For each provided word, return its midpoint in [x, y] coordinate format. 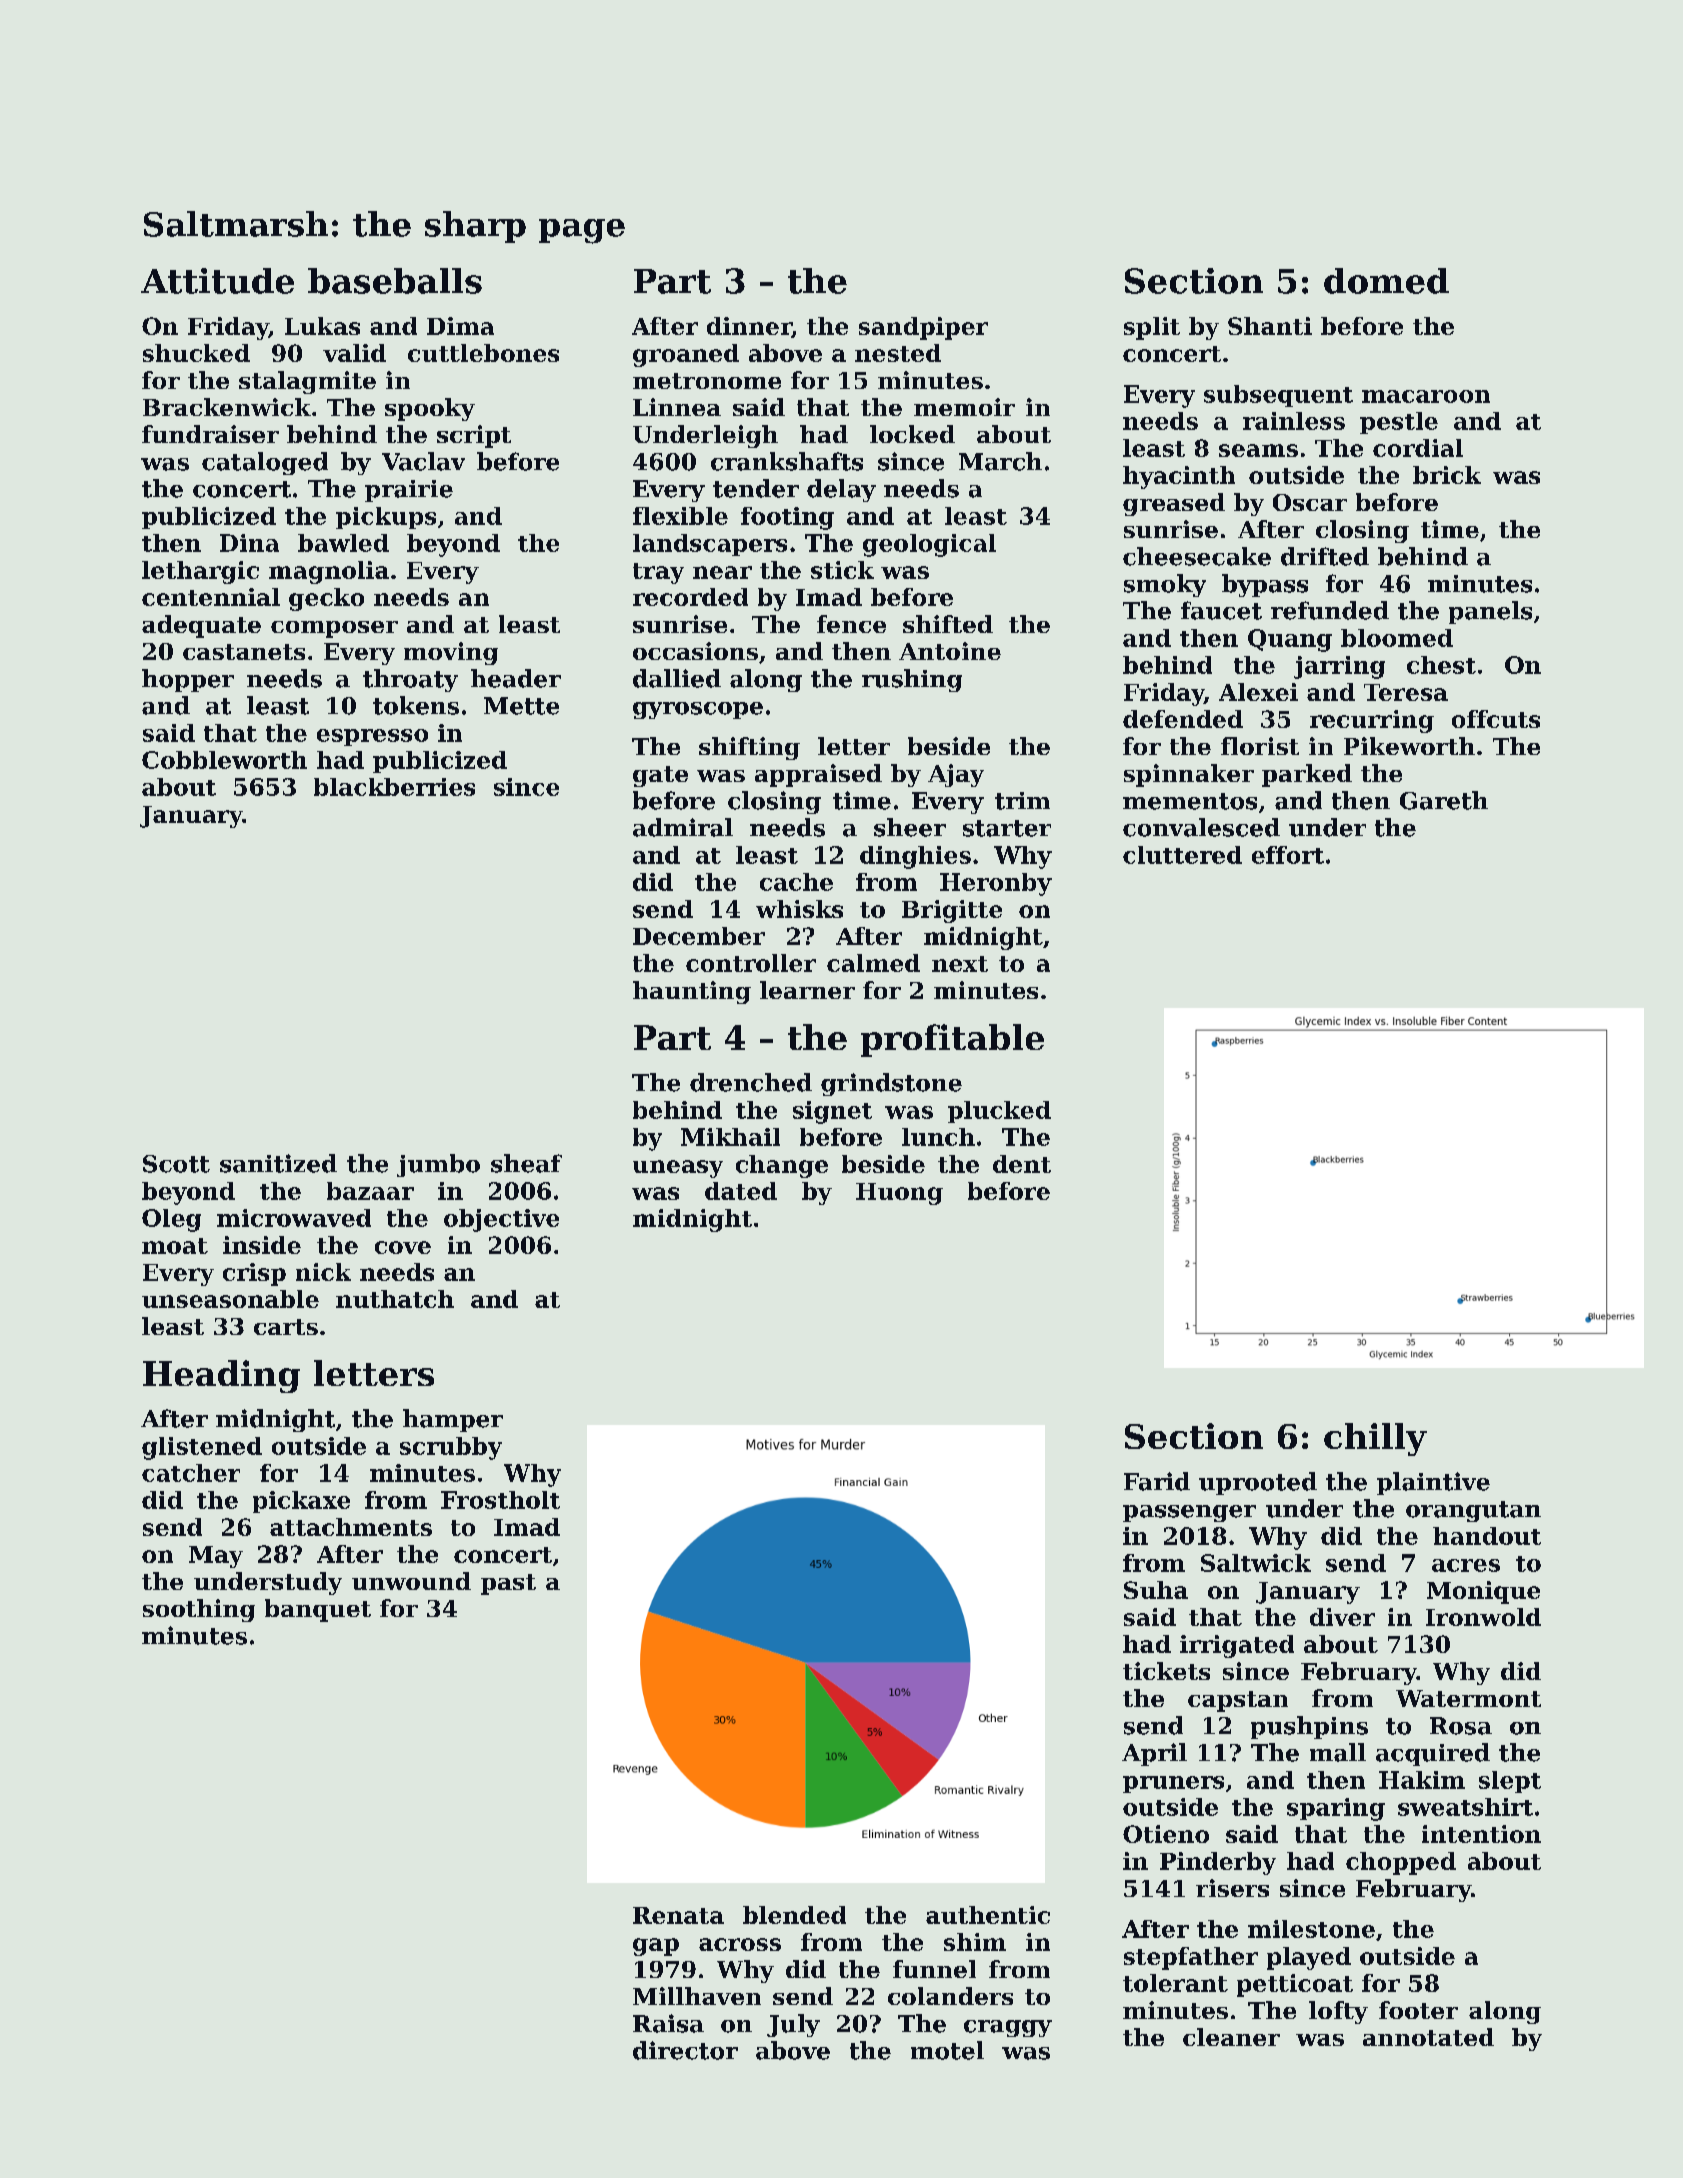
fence [851, 624]
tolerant [1175, 1983]
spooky [430, 409]
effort [1288, 855]
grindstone [891, 1084]
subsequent [1278, 396]
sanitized [278, 1163]
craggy [1008, 2028]
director [685, 2050]
